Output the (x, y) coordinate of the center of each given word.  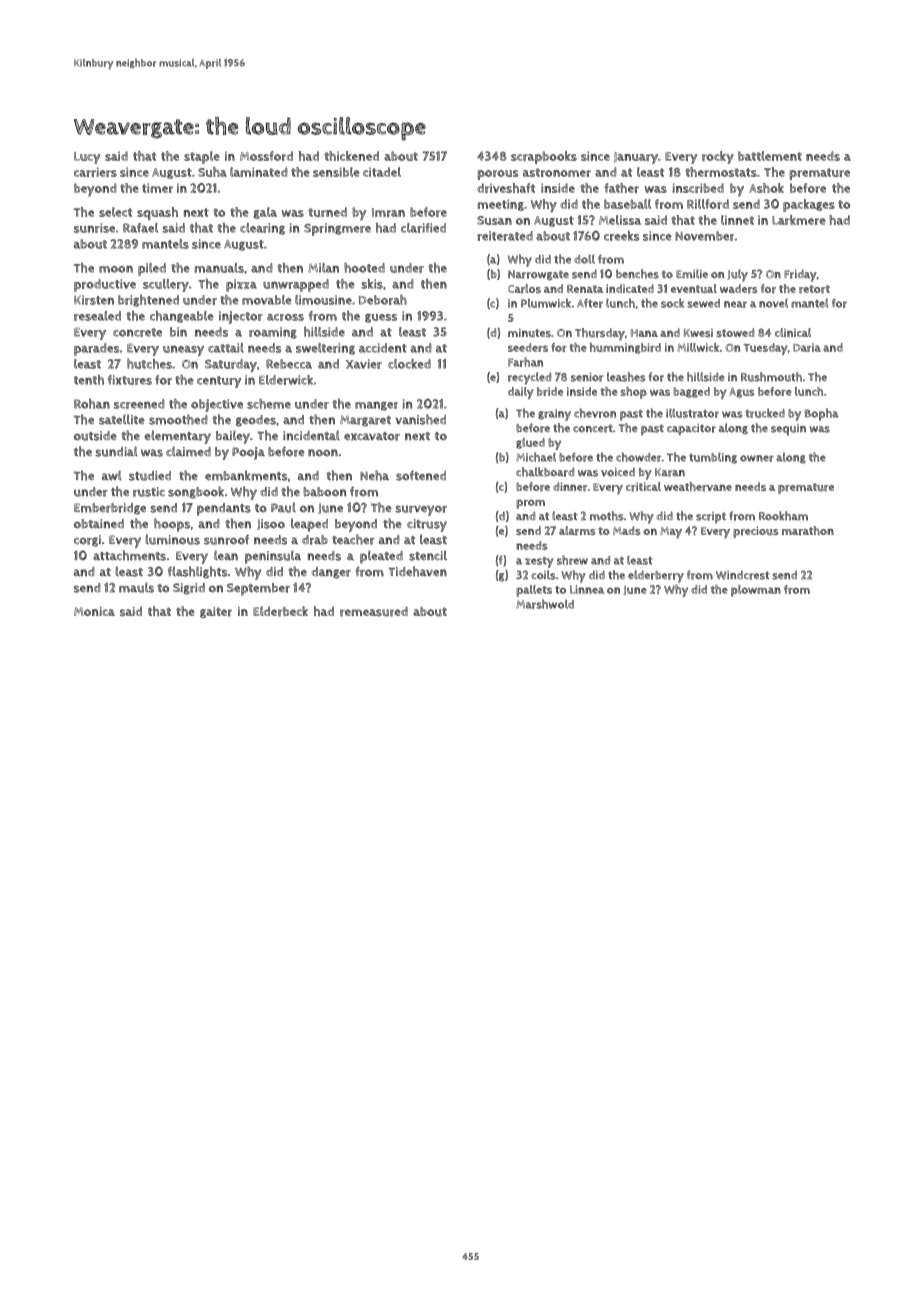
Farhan (525, 362)
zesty (539, 562)
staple (202, 157)
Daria (807, 347)
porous (497, 175)
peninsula (273, 557)
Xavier (364, 364)
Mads (627, 530)
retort (814, 289)
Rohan (92, 404)
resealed (97, 316)
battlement (770, 156)
